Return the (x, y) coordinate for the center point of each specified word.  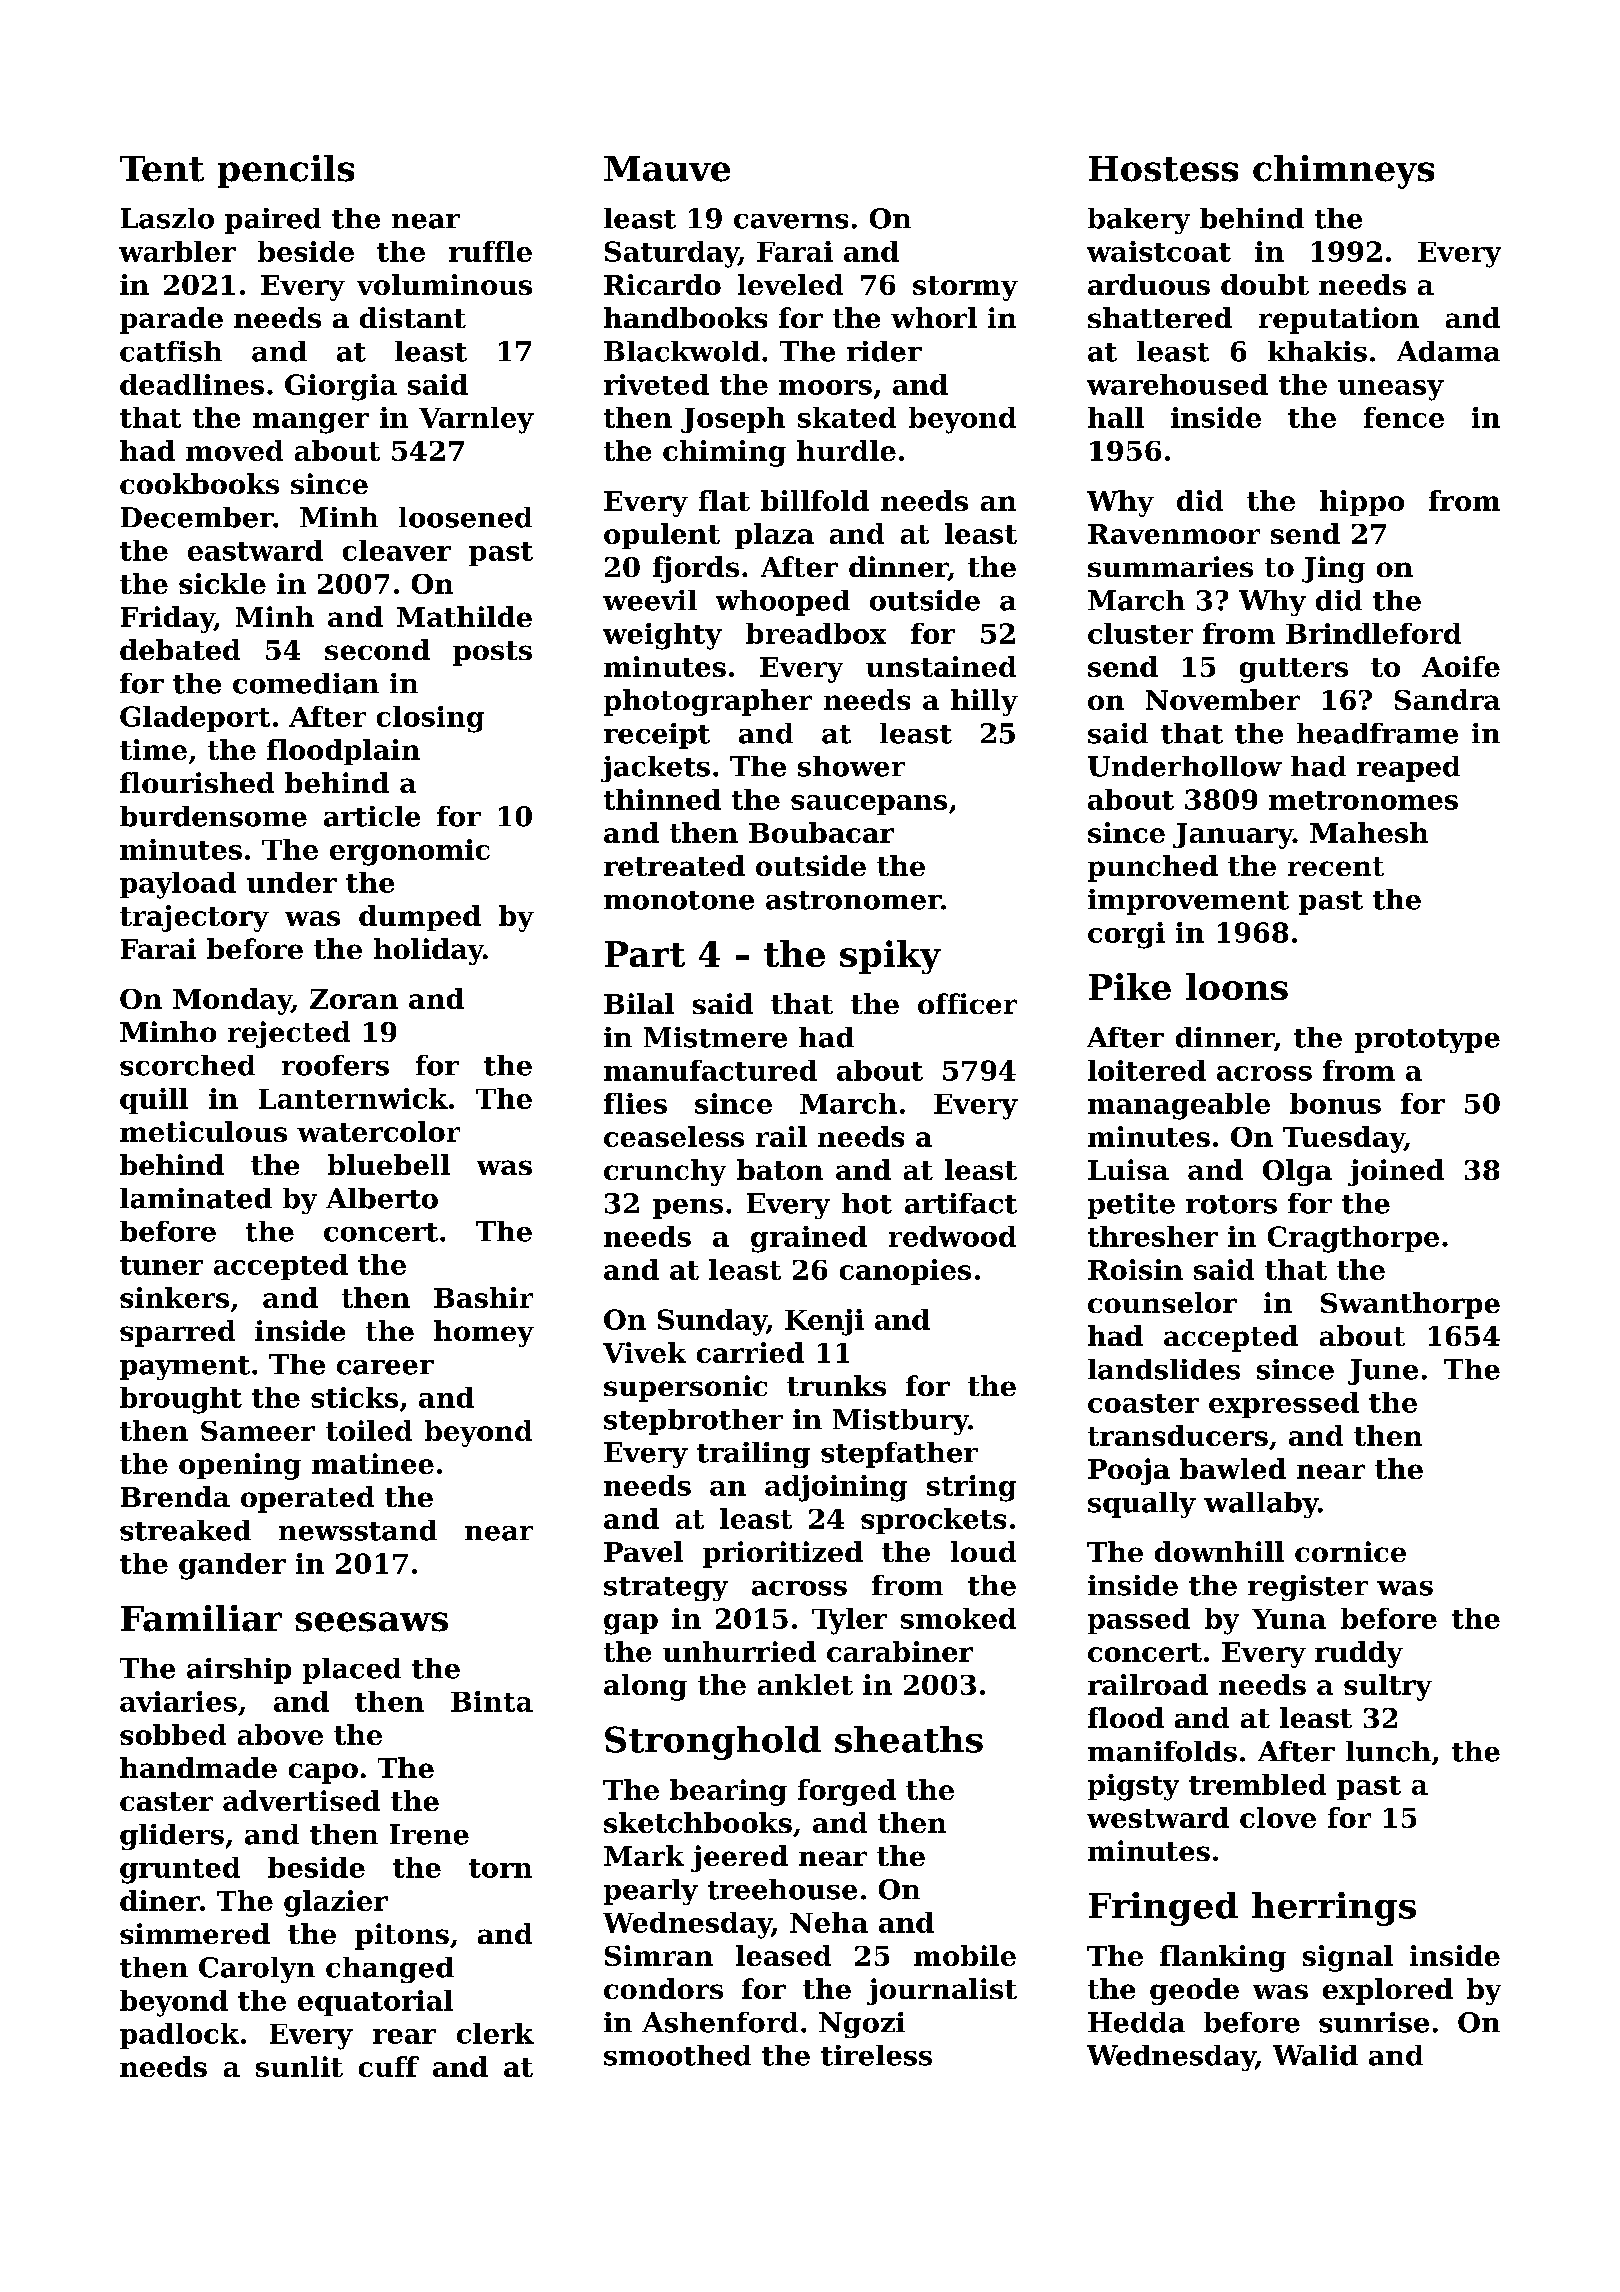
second (377, 649)
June (1383, 1372)
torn (500, 1868)
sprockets (933, 1521)
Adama (1448, 351)
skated (847, 417)
